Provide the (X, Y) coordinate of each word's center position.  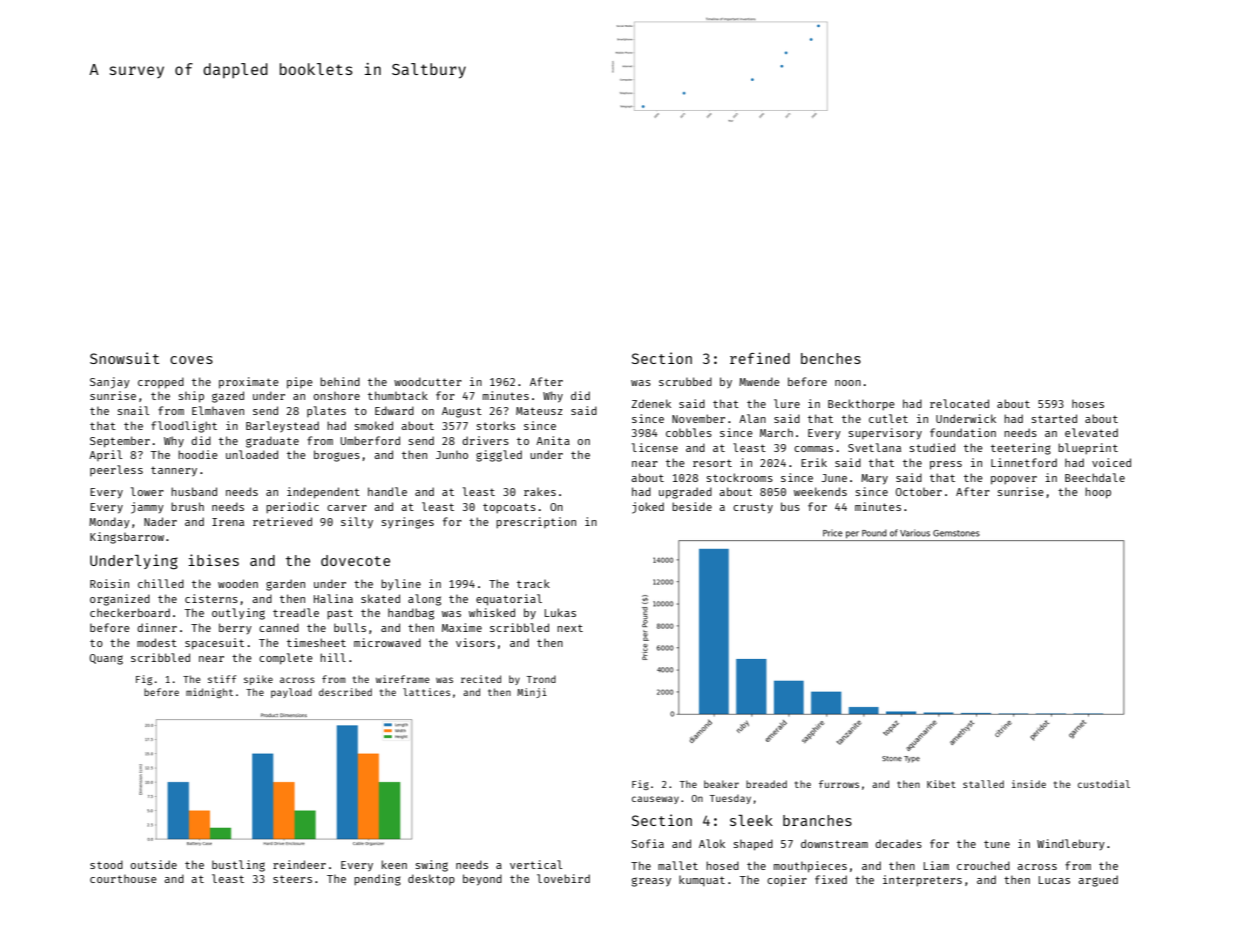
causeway (655, 800)
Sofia (648, 843)
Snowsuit (124, 358)
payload (291, 693)
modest (157, 642)
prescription (536, 522)
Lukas (560, 612)
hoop (1098, 493)
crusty (753, 508)
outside (154, 864)
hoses (1088, 404)
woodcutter (428, 381)
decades (898, 843)
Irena (228, 522)
